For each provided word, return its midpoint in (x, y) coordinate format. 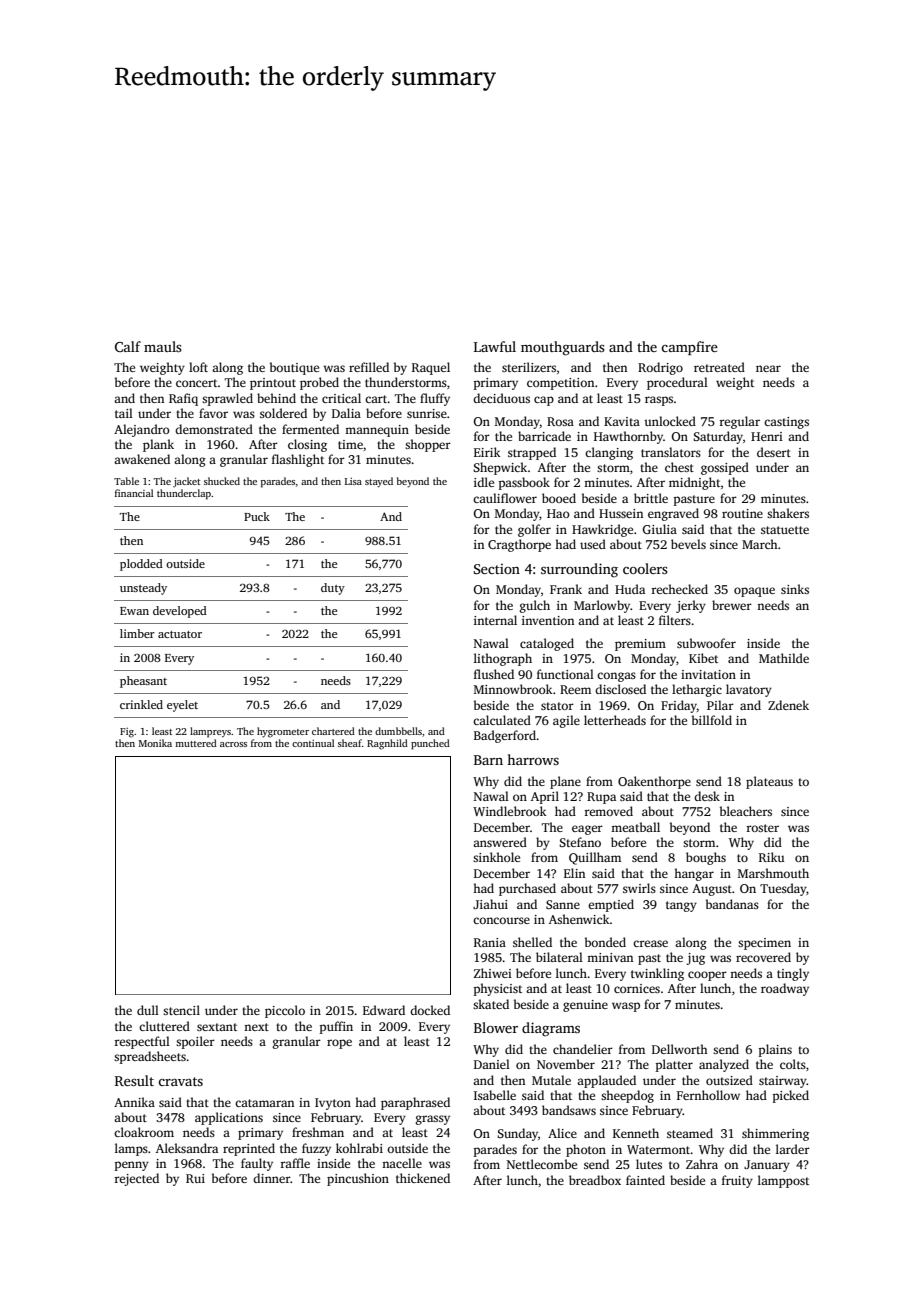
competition (560, 384)
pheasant (143, 682)
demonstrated (214, 429)
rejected (136, 1179)
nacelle (402, 1163)
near (768, 368)
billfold (712, 720)
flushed (494, 674)
